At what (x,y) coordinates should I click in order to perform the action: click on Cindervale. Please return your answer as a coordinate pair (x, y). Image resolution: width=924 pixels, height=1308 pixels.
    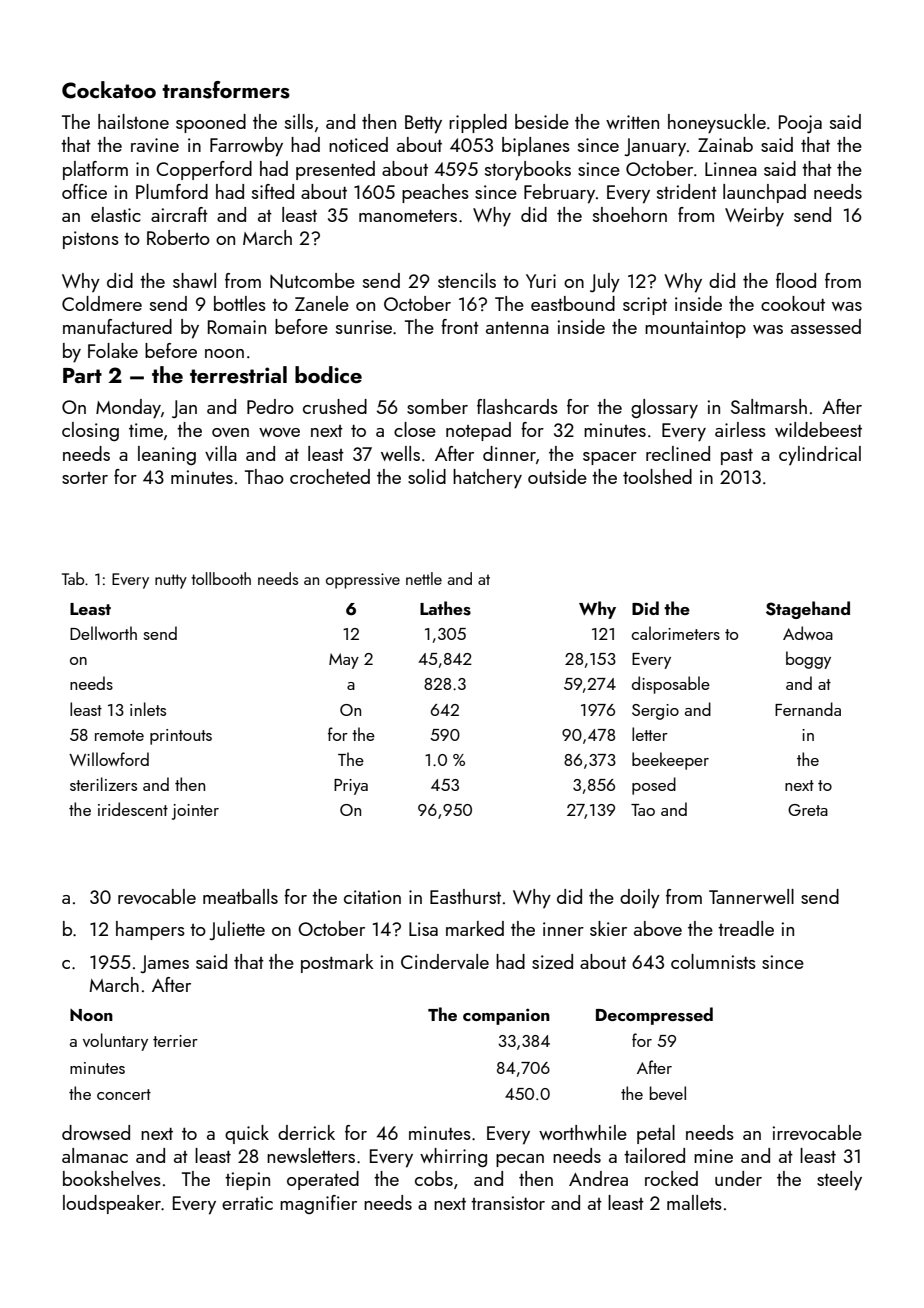
    Looking at the image, I should click on (445, 961).
